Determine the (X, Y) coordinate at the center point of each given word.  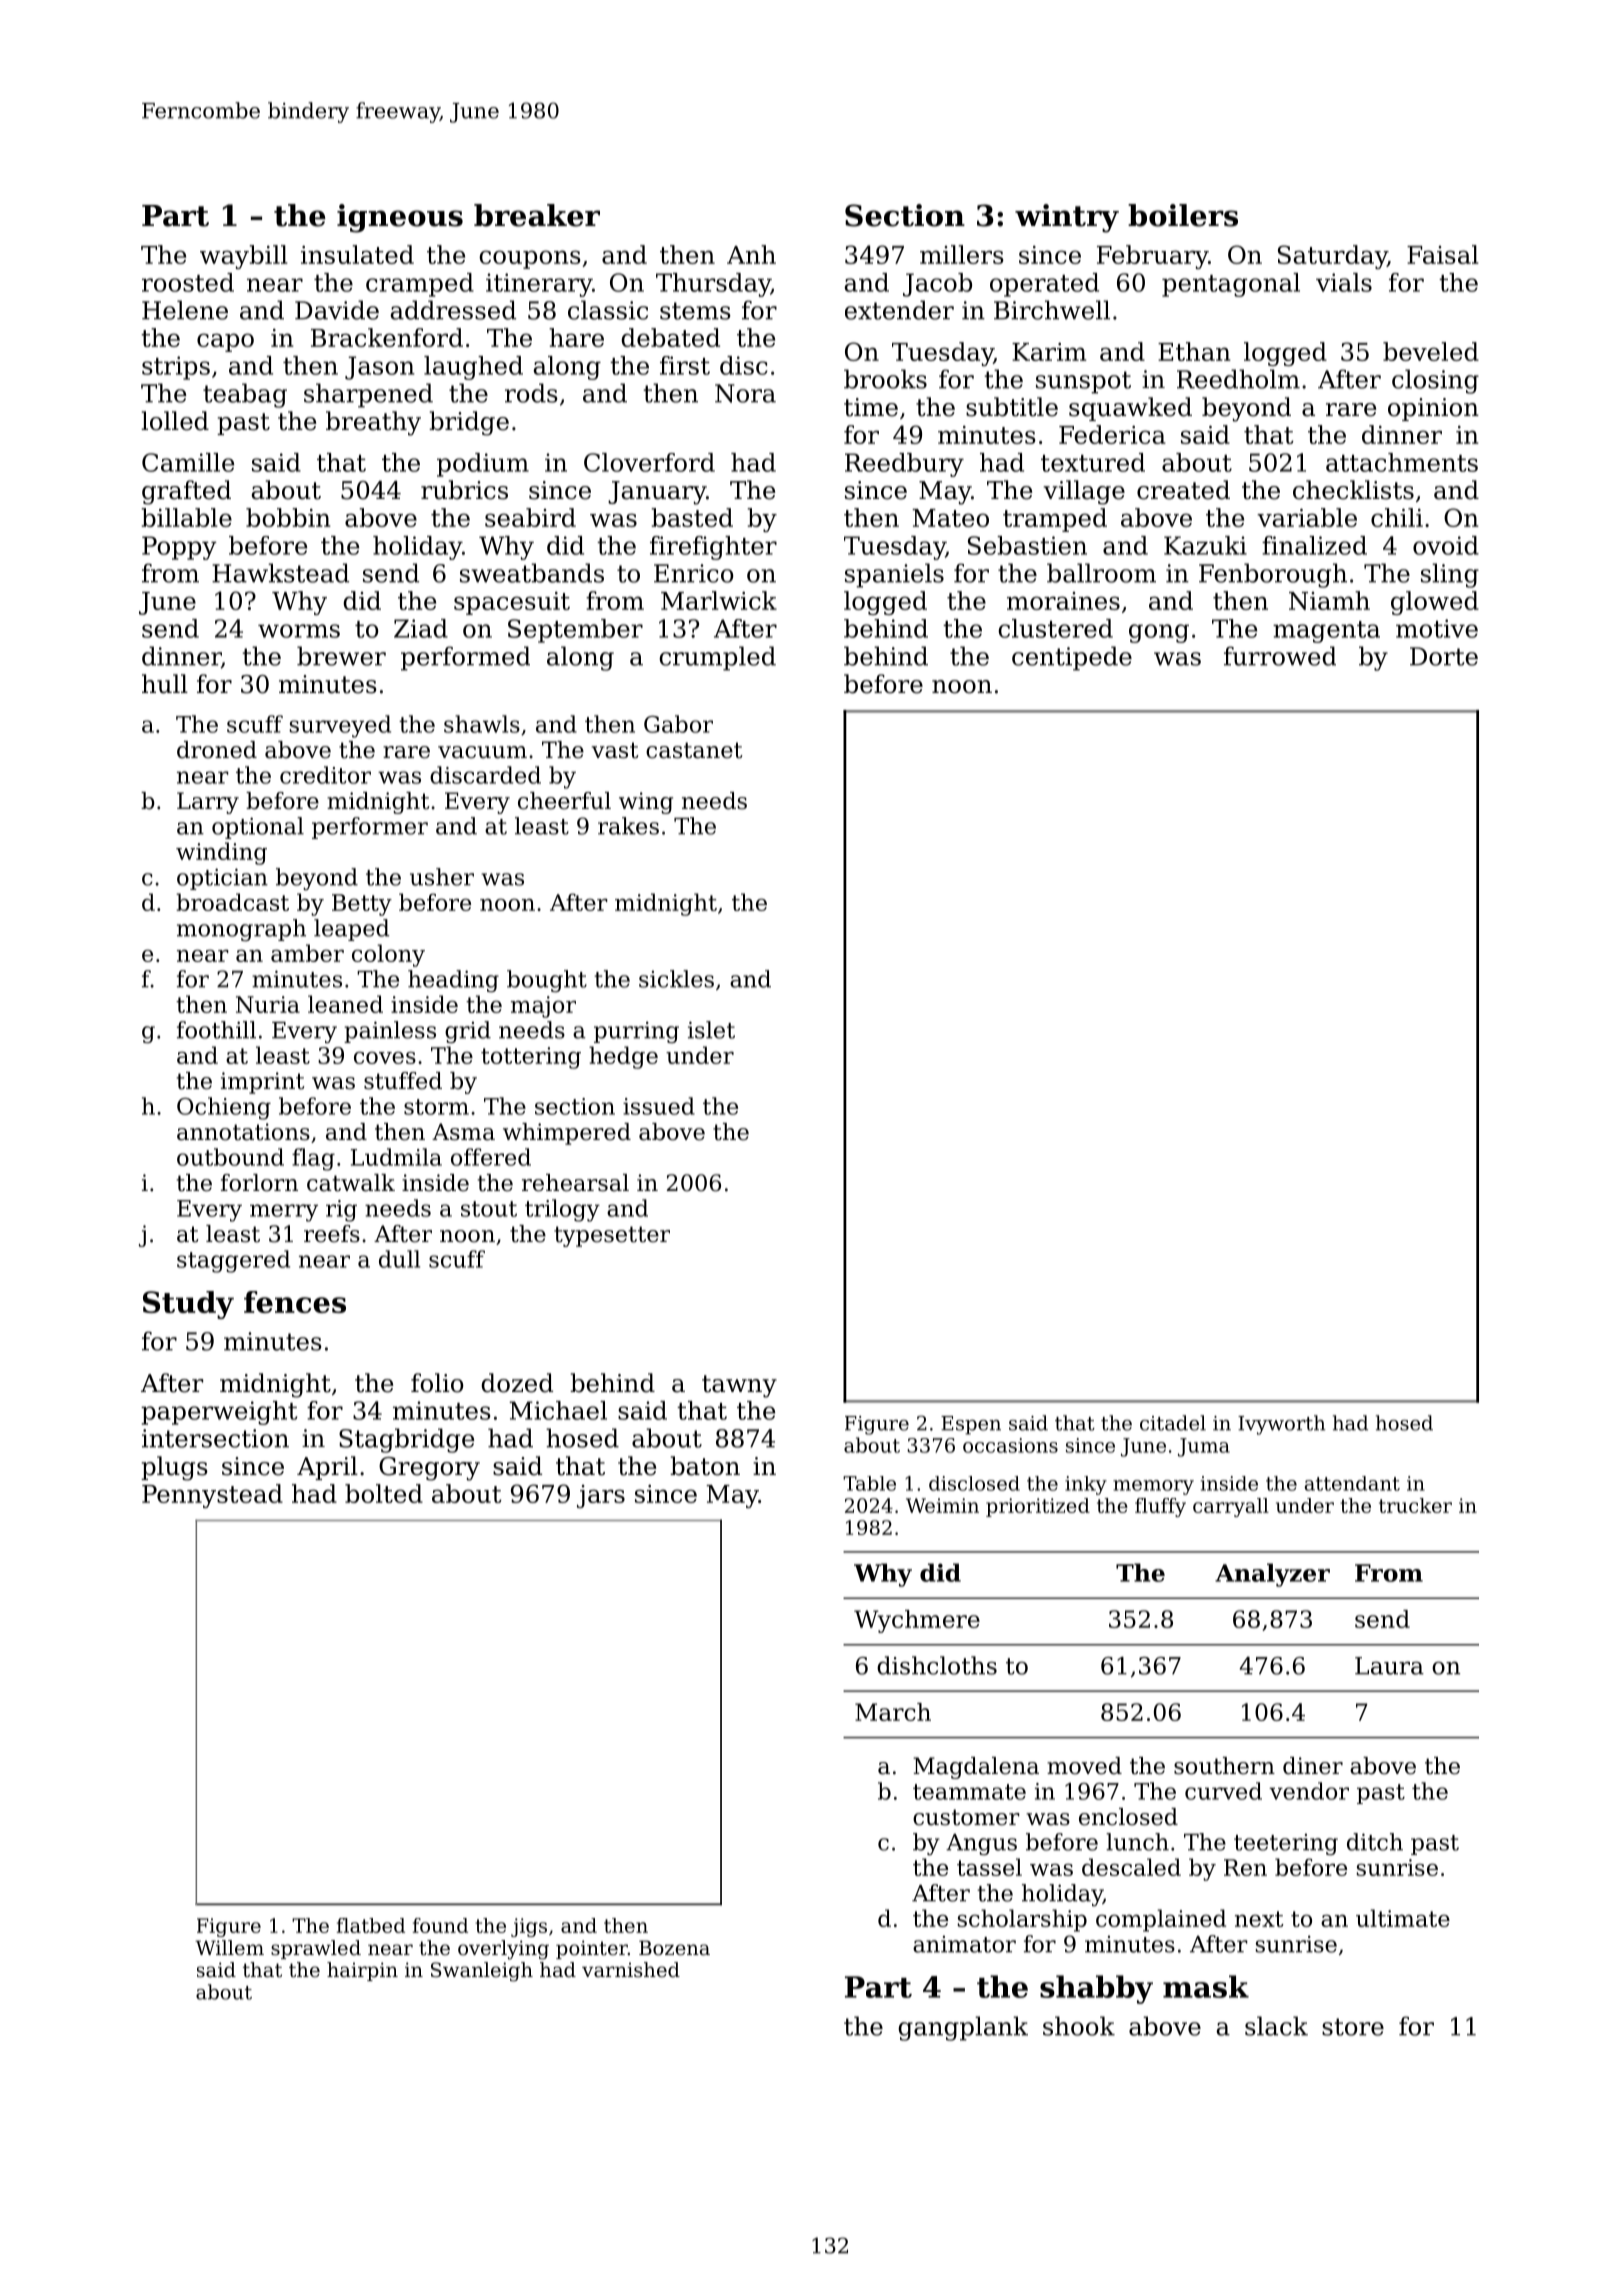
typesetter (612, 1236)
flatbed (371, 1925)
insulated (357, 254)
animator (964, 1944)
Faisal (1443, 254)
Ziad (421, 628)
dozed (517, 1383)
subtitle (1012, 407)
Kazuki (1205, 545)
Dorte (1444, 656)
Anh (751, 254)
